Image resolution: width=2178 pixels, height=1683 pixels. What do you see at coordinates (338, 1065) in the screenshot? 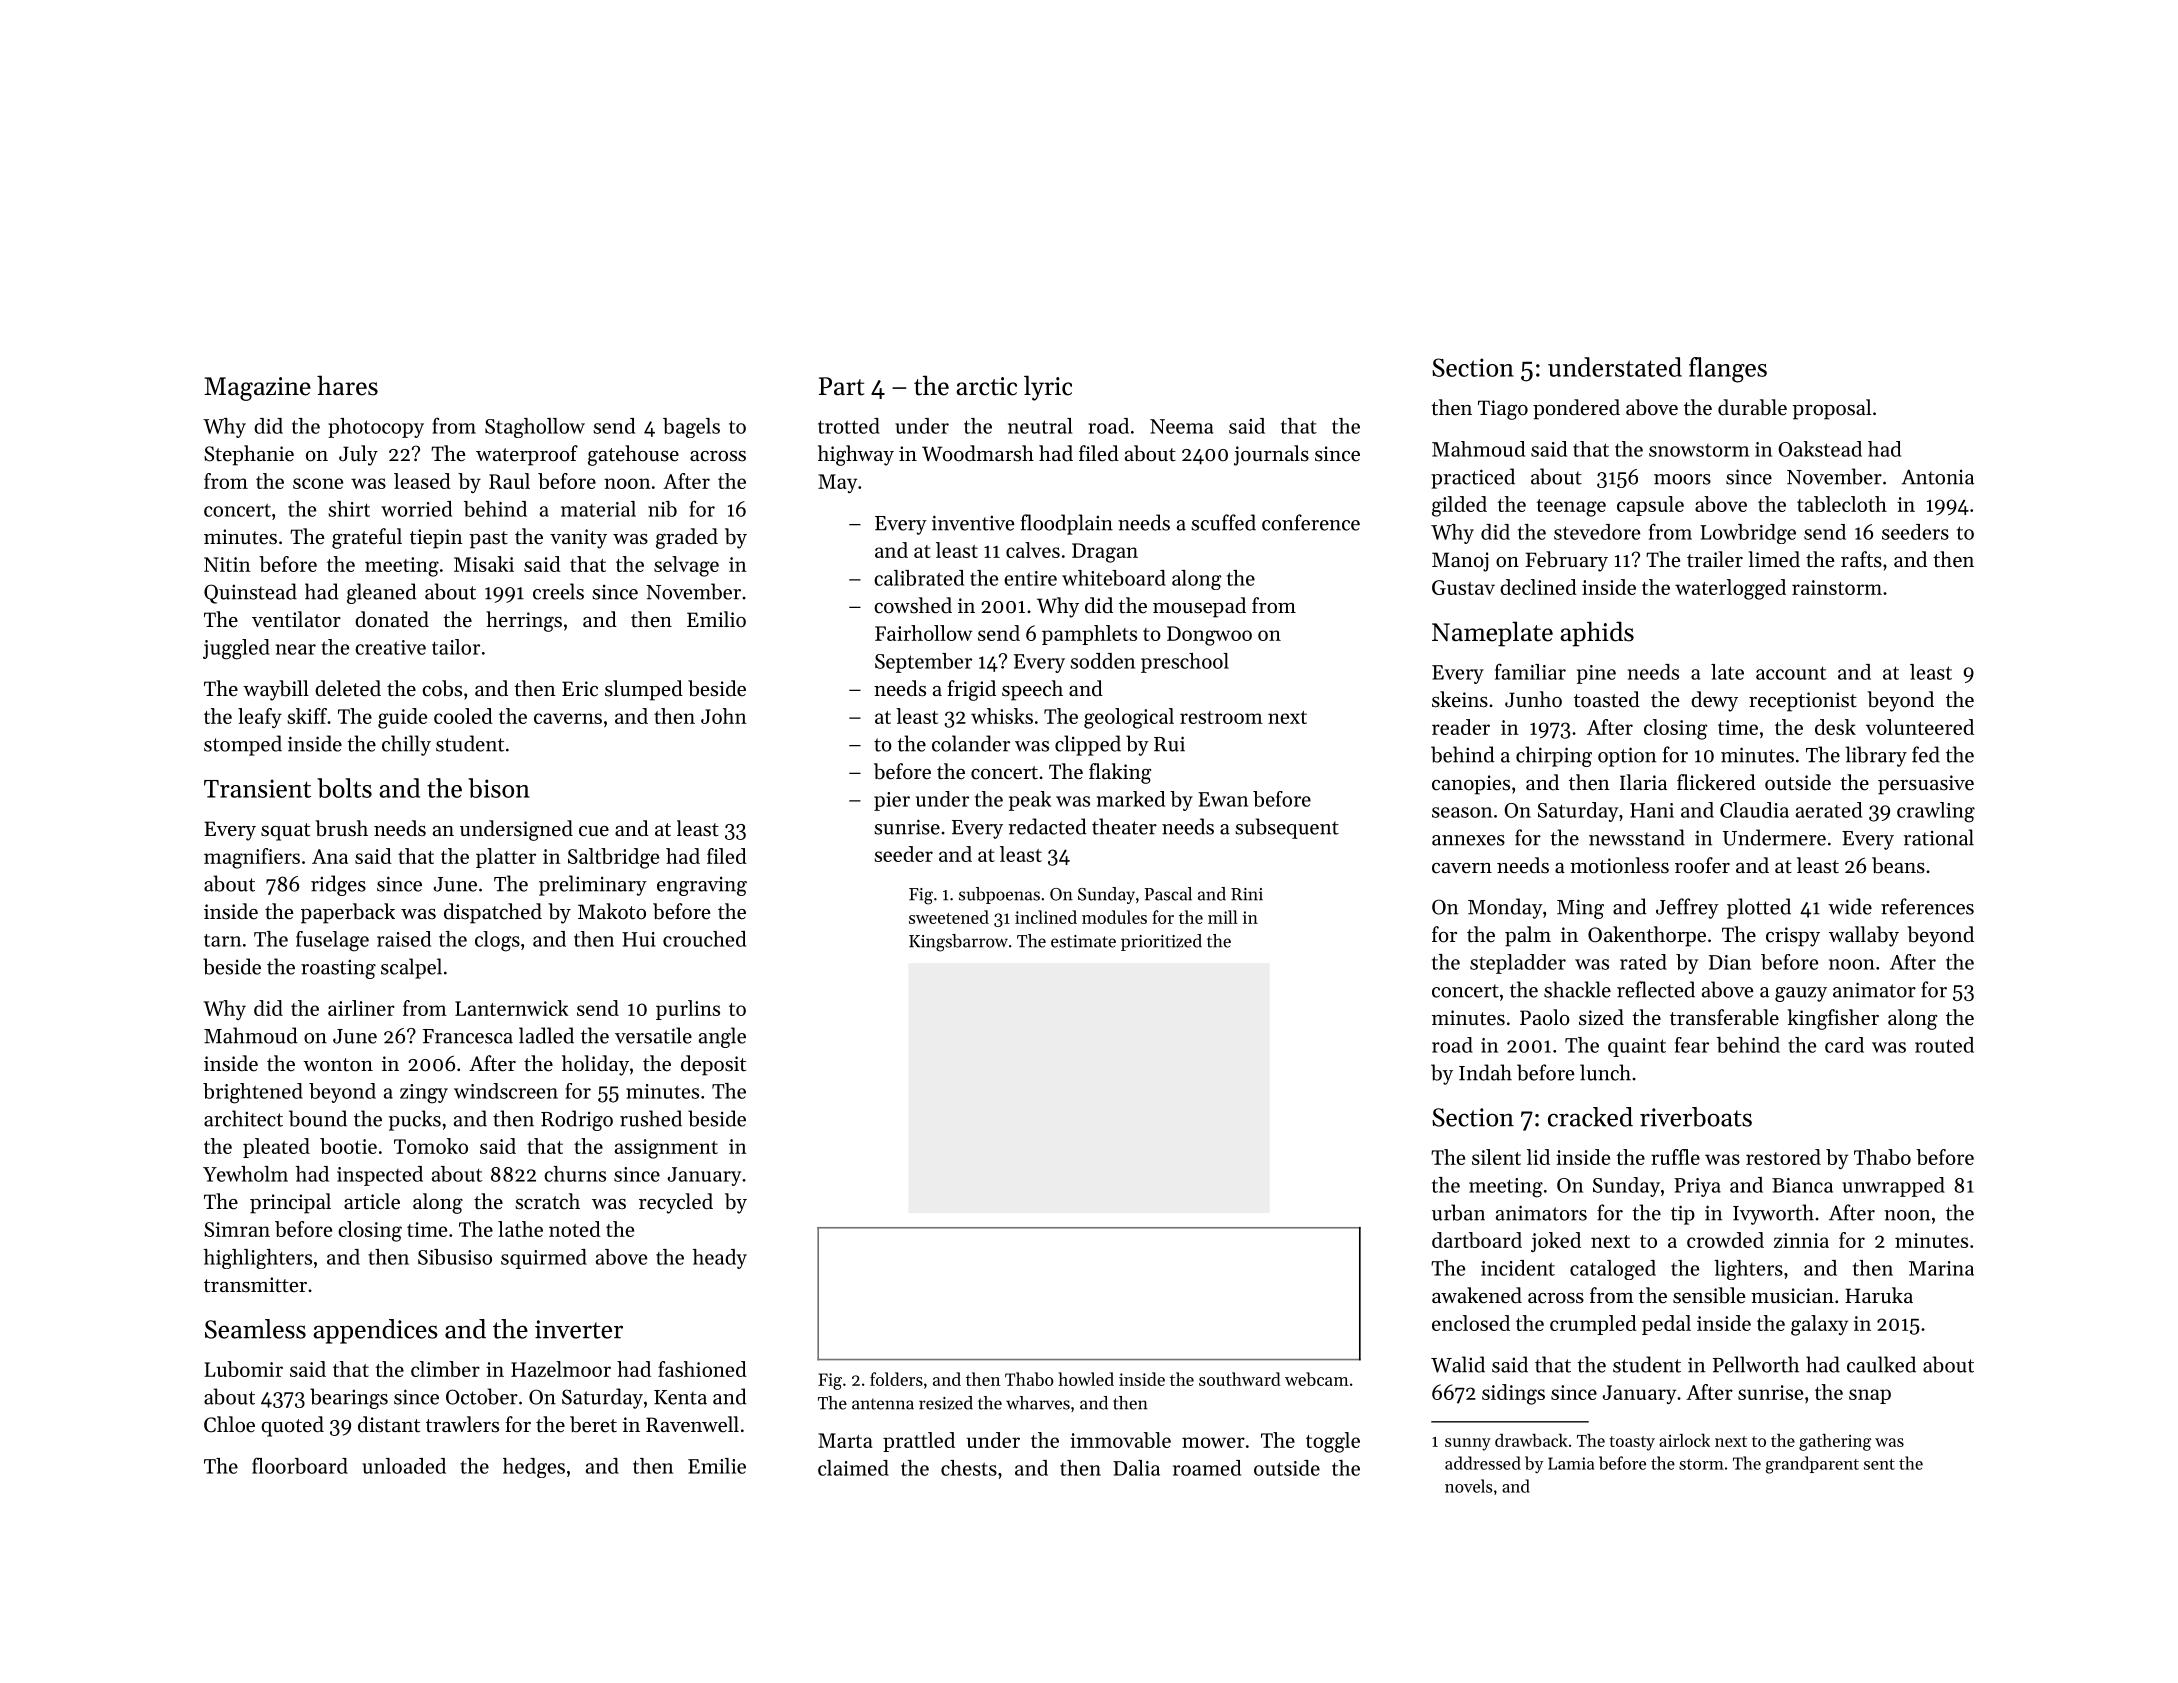
I see `wonton` at bounding box center [338, 1065].
